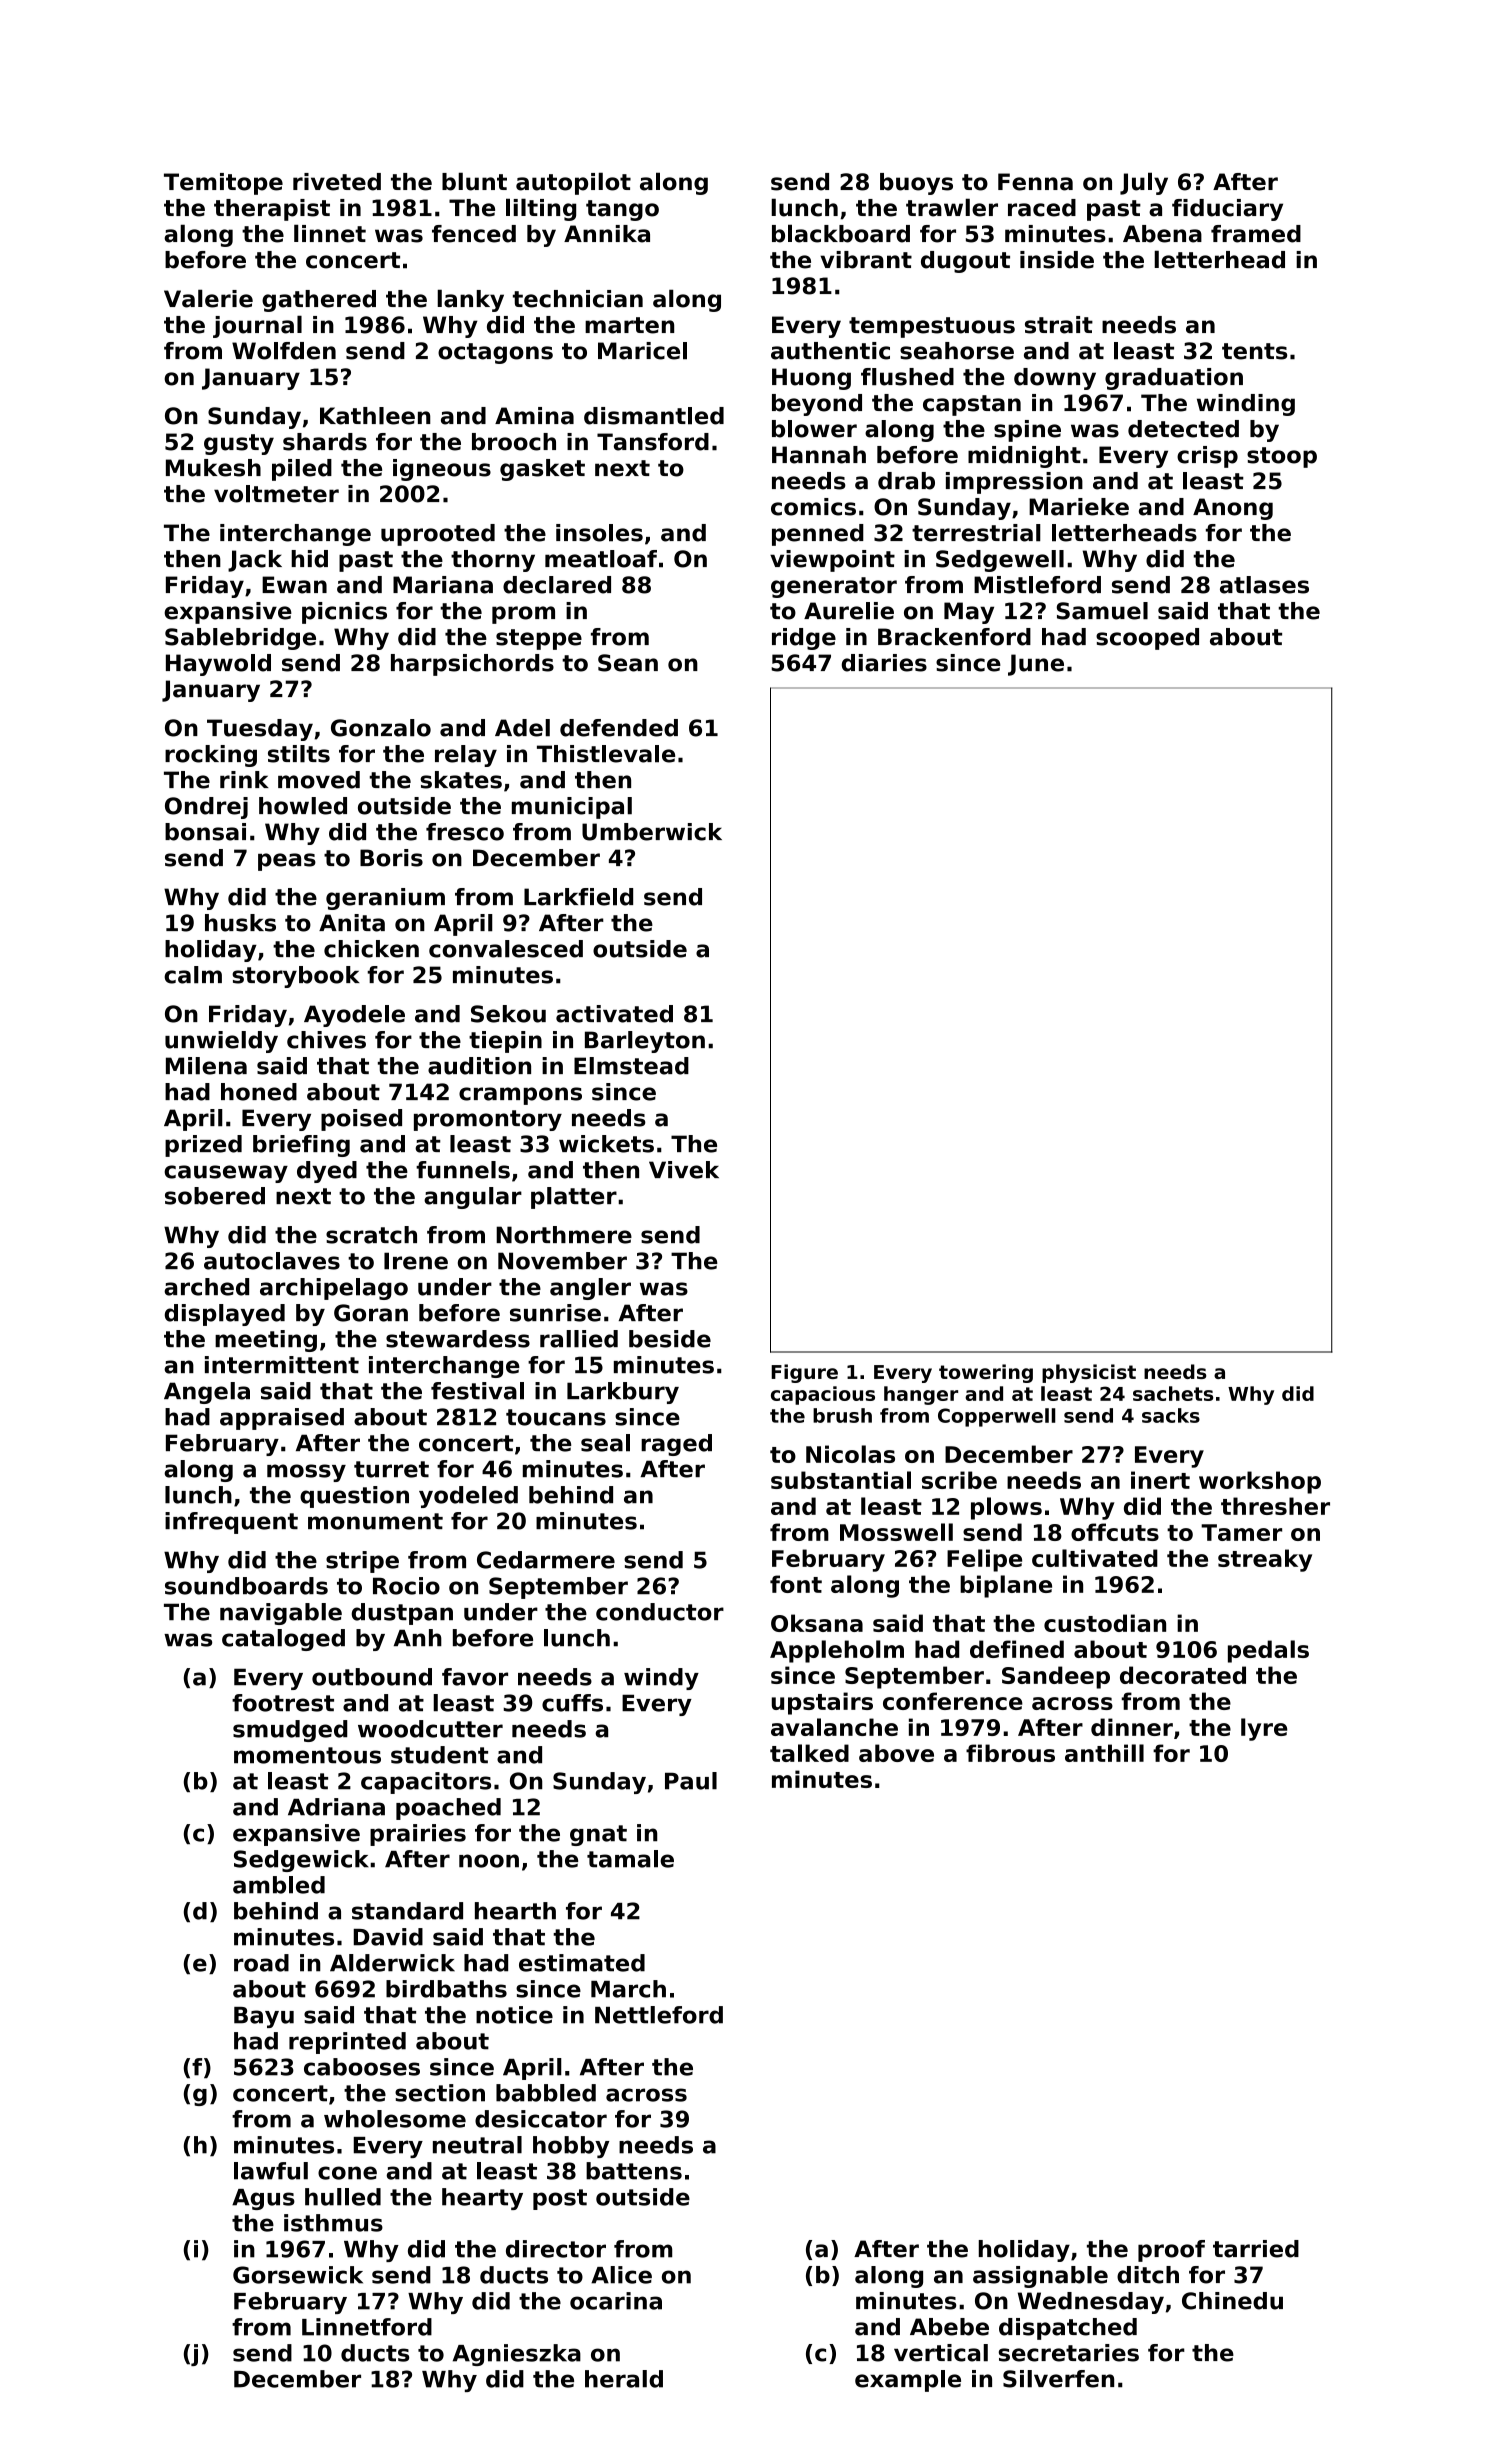  I want to click on Bayu, so click(264, 2017).
